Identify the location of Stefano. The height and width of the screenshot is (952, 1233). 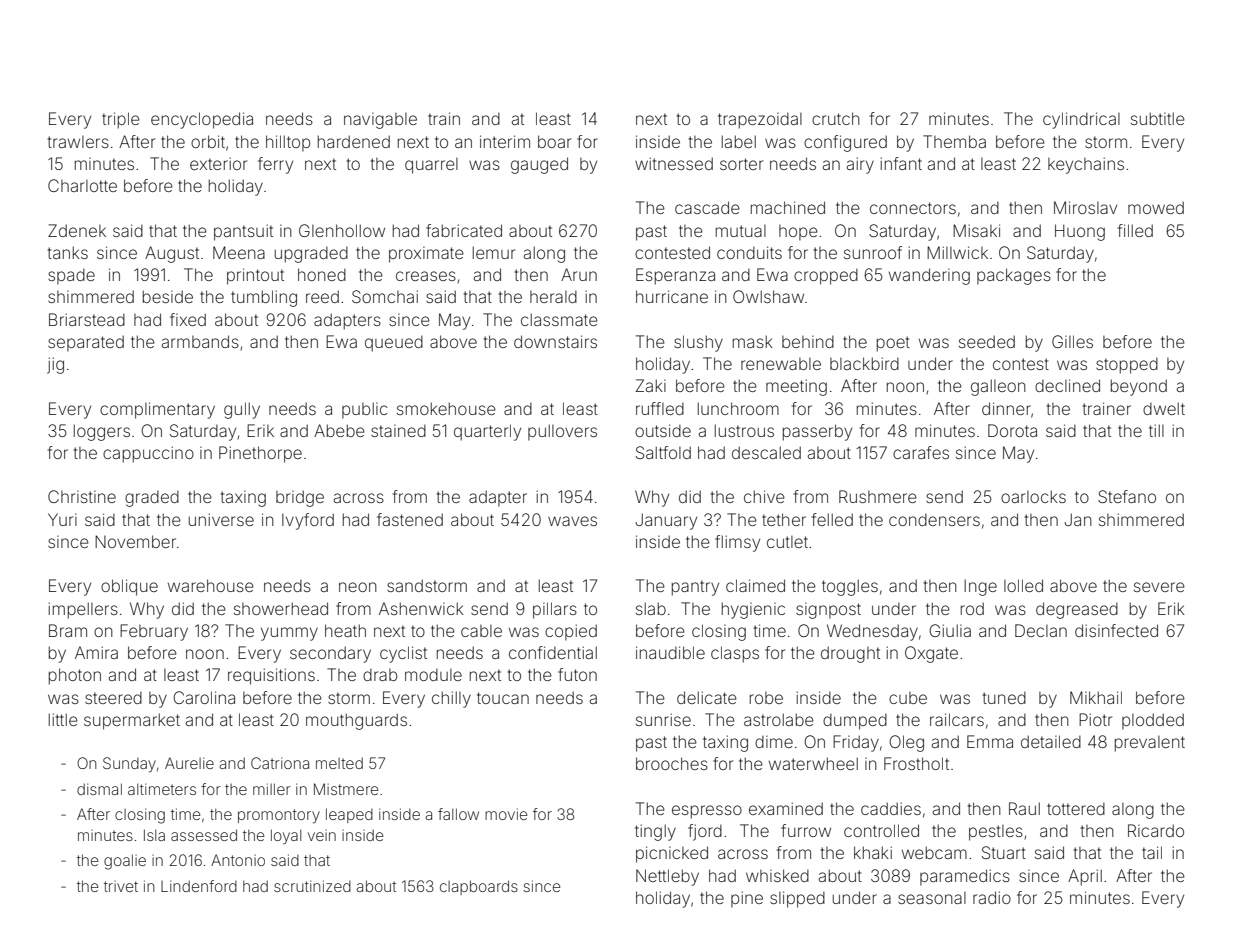
(1127, 496).
